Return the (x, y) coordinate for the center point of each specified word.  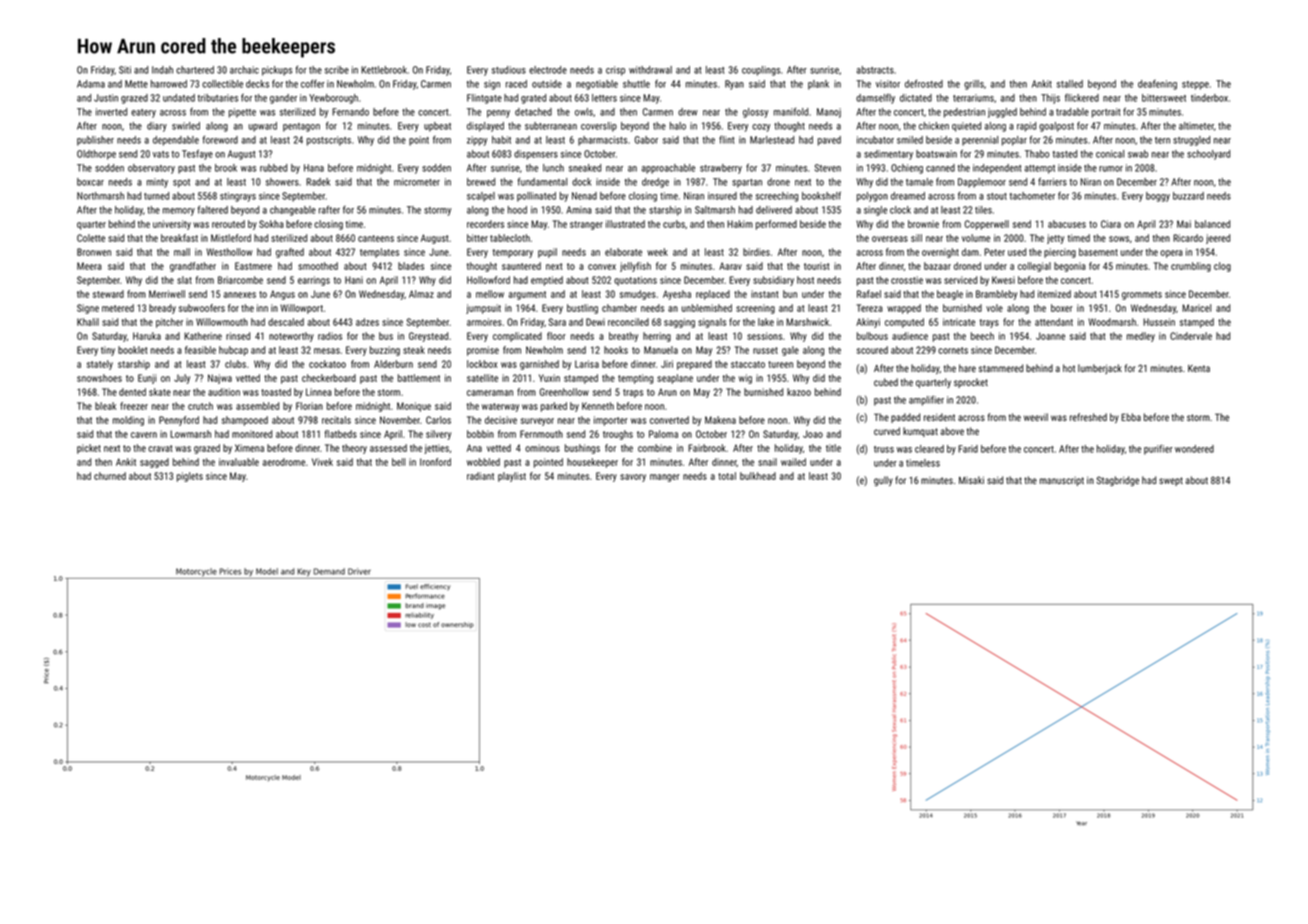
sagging (679, 323)
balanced (1212, 224)
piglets (190, 477)
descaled (286, 322)
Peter (994, 252)
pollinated (536, 197)
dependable (176, 141)
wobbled (483, 462)
